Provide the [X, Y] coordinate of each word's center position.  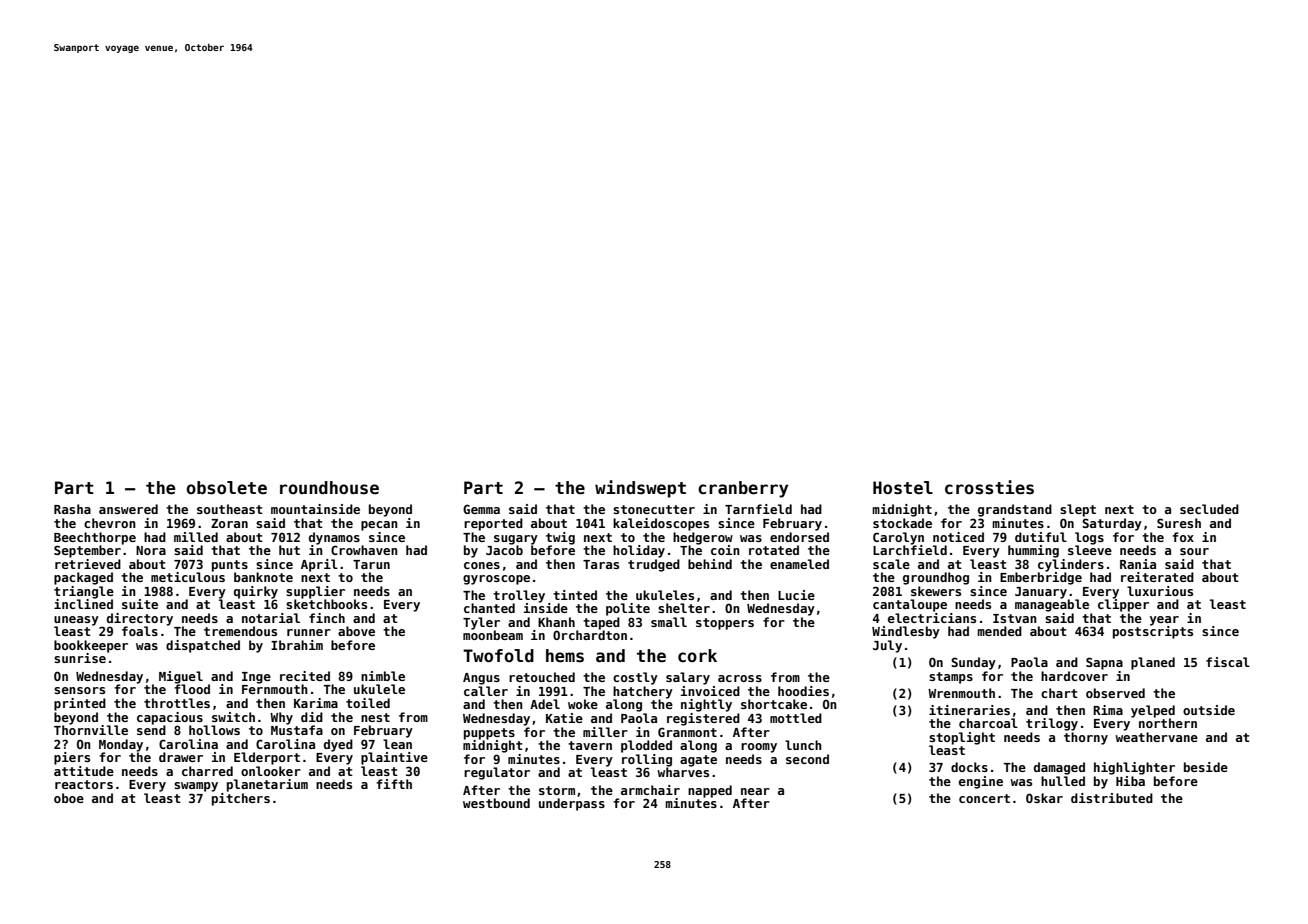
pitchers [241, 799]
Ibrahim [297, 645]
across [740, 678]
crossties [989, 487]
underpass [572, 804]
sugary [516, 540]
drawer [181, 757]
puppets [489, 734]
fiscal [1228, 662]
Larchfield [910, 550]
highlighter [1134, 768]
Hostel [903, 488]
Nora [151, 550]
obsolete [226, 488]
